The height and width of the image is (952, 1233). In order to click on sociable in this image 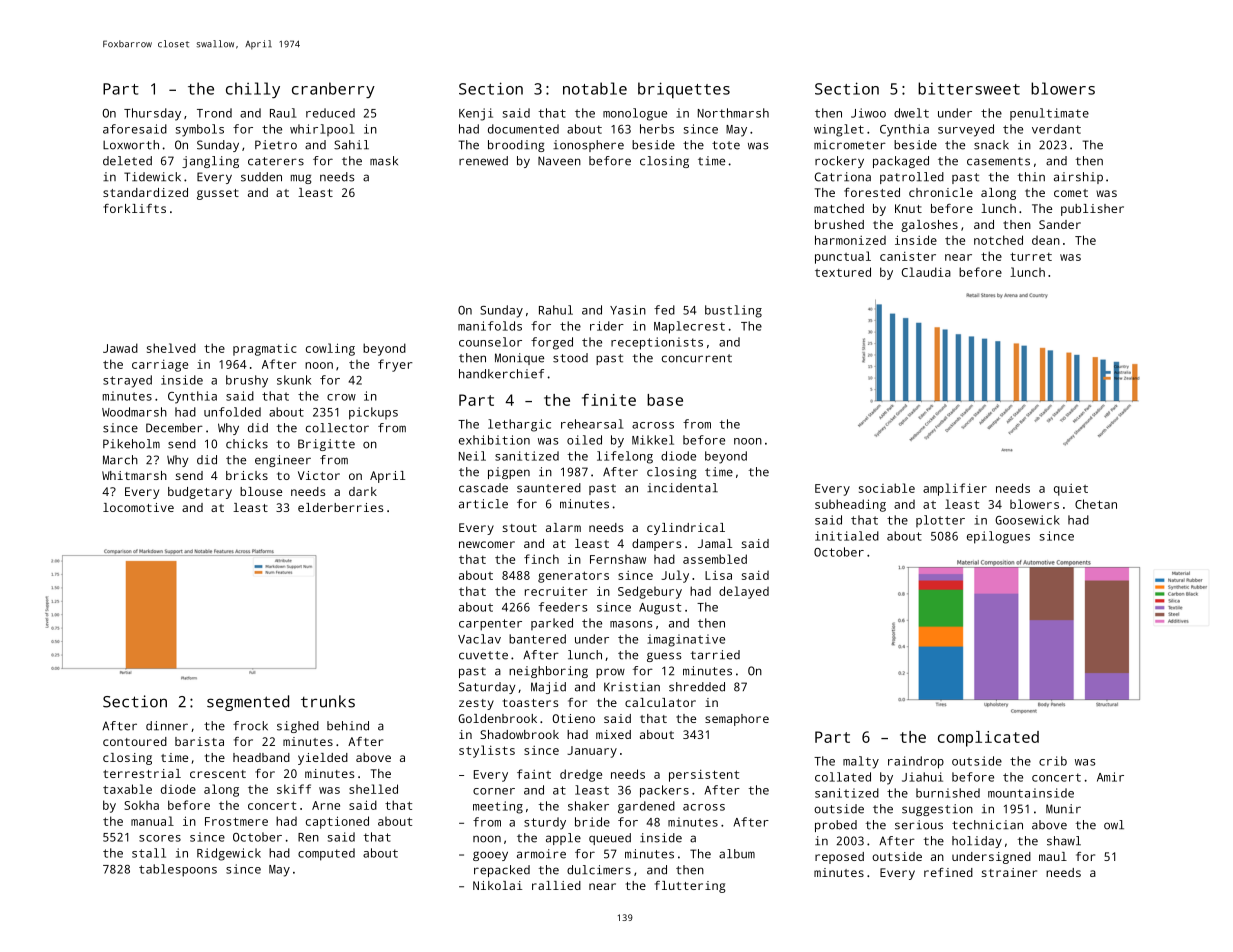, I will do `click(887, 488)`.
